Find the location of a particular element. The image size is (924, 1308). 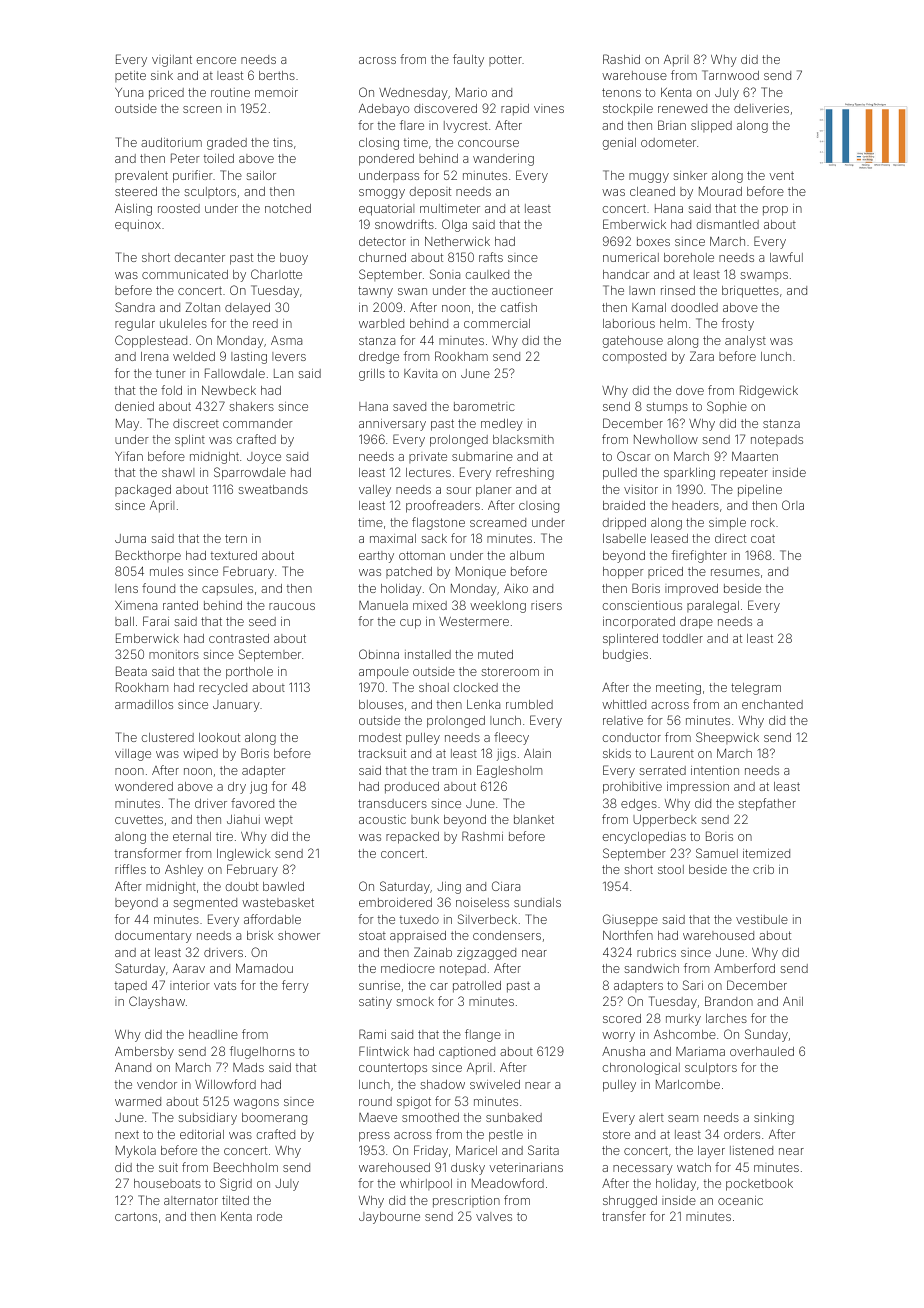

vats is located at coordinates (225, 985).
